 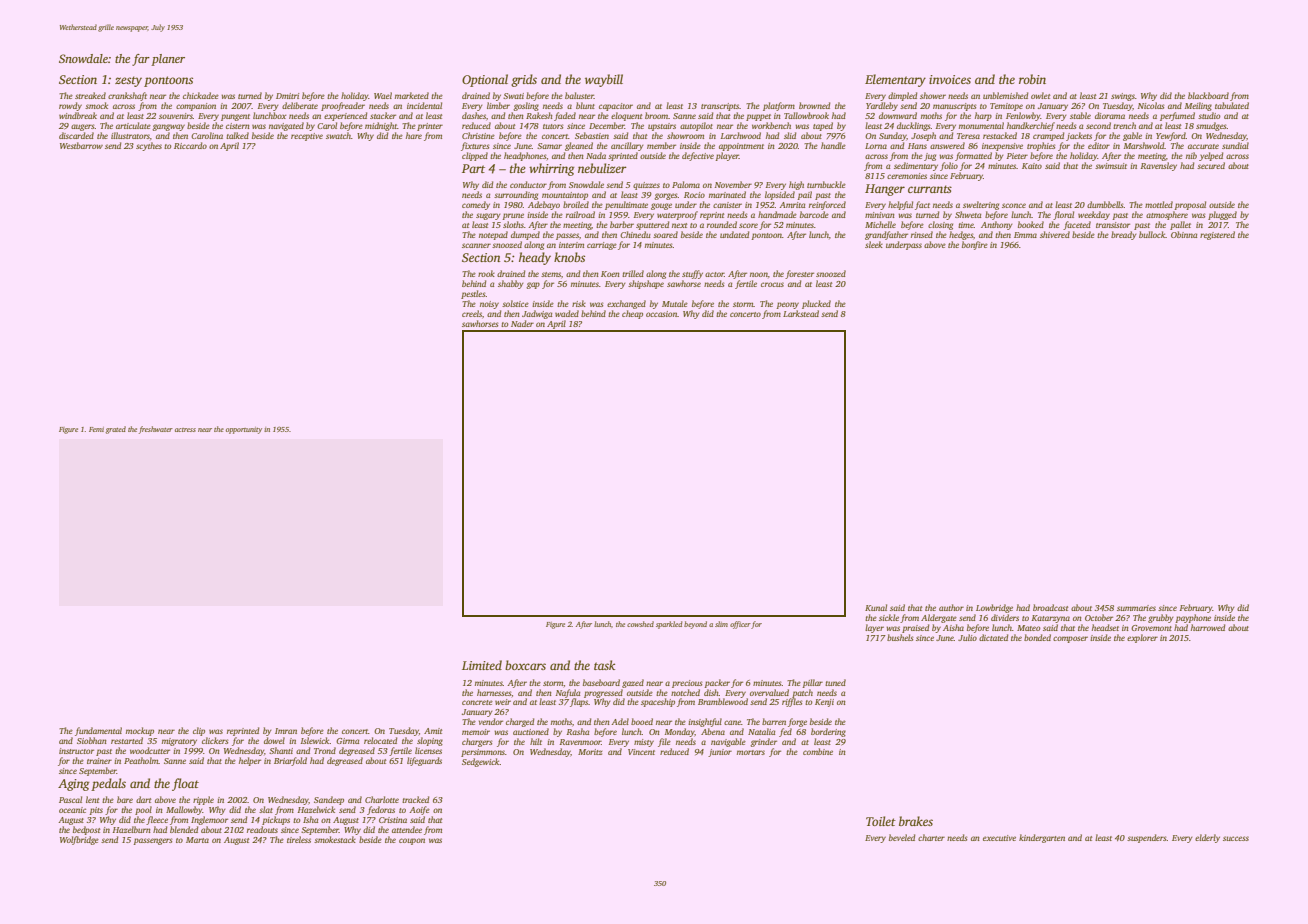 I want to click on cowshed, so click(x=640, y=624).
